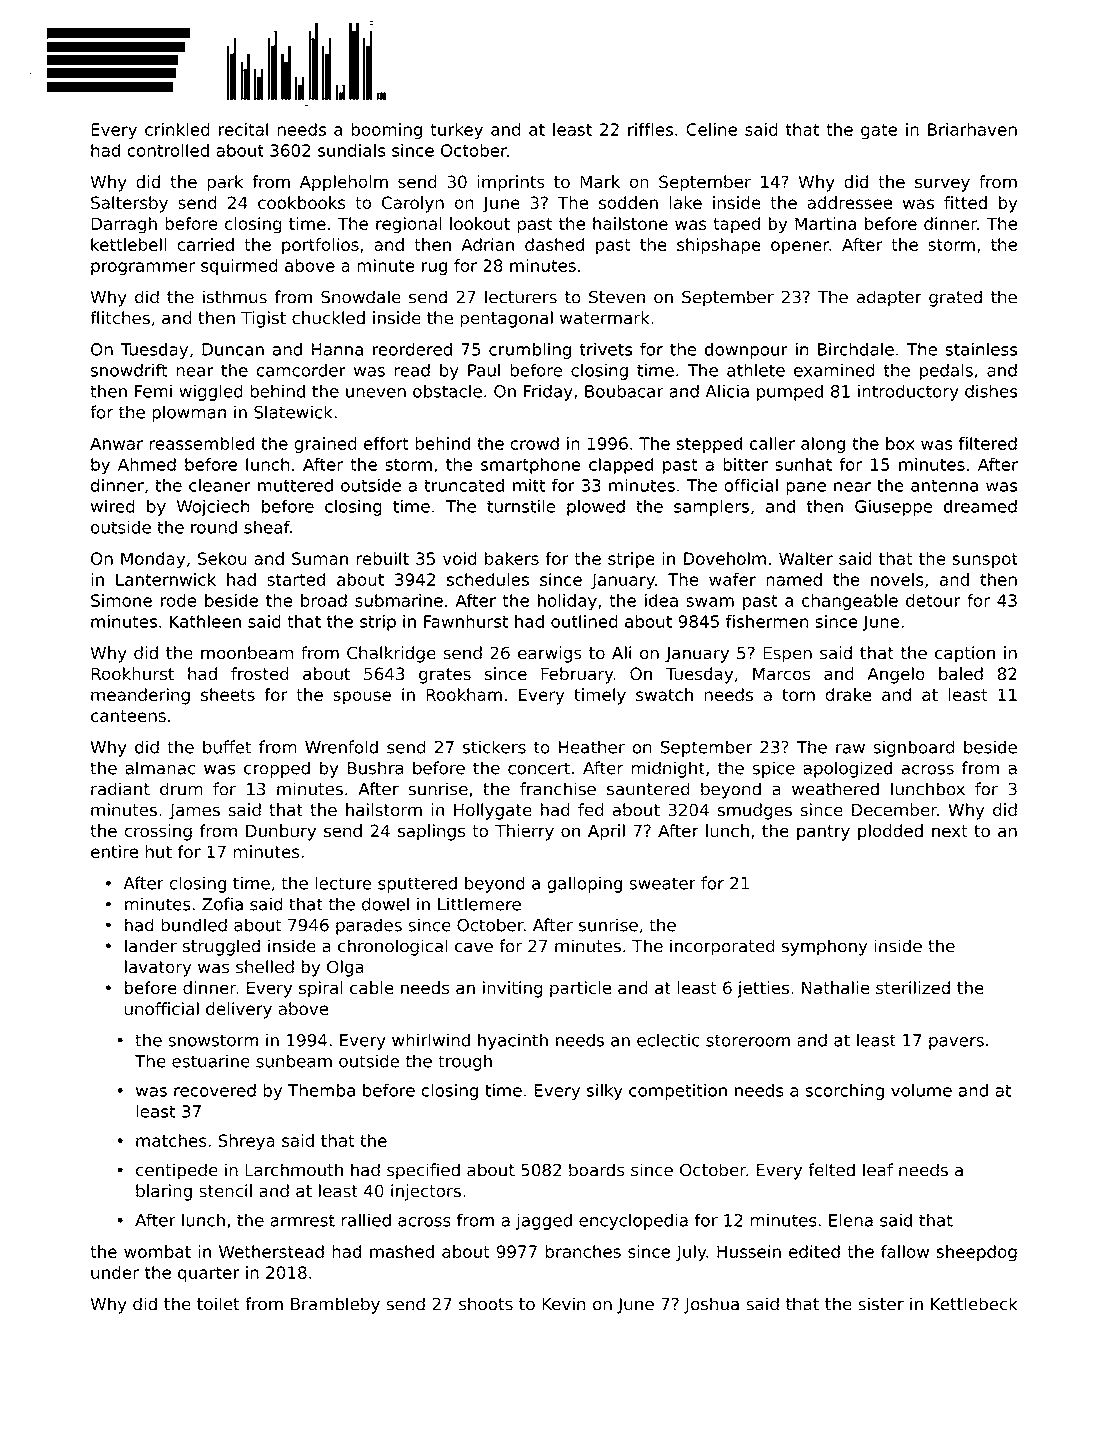 The height and width of the screenshot is (1434, 1108). I want to click on drake, so click(848, 695).
